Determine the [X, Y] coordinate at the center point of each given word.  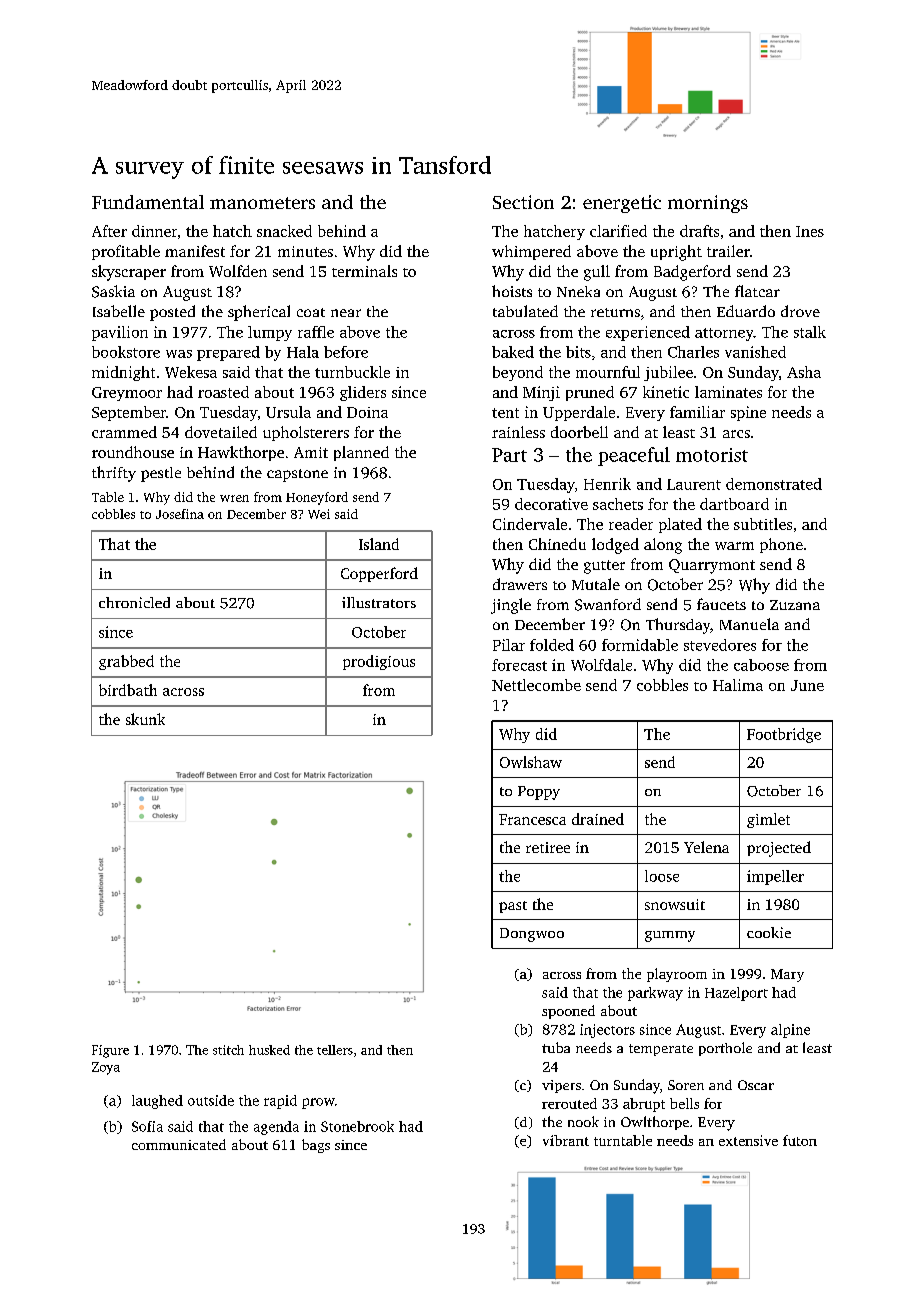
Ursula [288, 412]
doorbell [579, 432]
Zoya [106, 1068]
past [513, 907]
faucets [721, 604]
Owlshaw [531, 762]
